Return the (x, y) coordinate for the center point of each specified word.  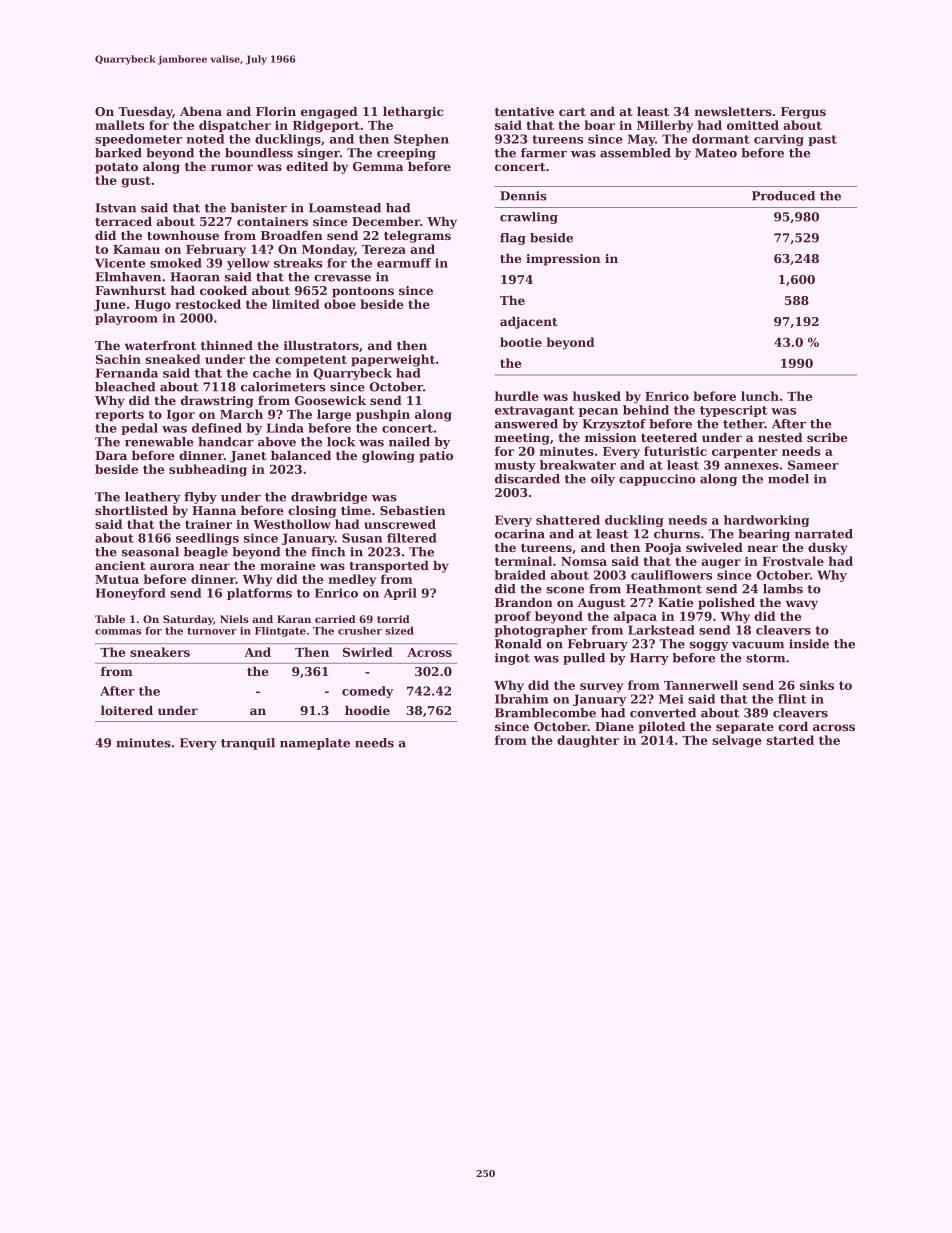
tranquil (248, 744)
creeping (406, 154)
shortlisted (131, 510)
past (822, 140)
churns (677, 534)
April (400, 594)
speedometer (138, 140)
